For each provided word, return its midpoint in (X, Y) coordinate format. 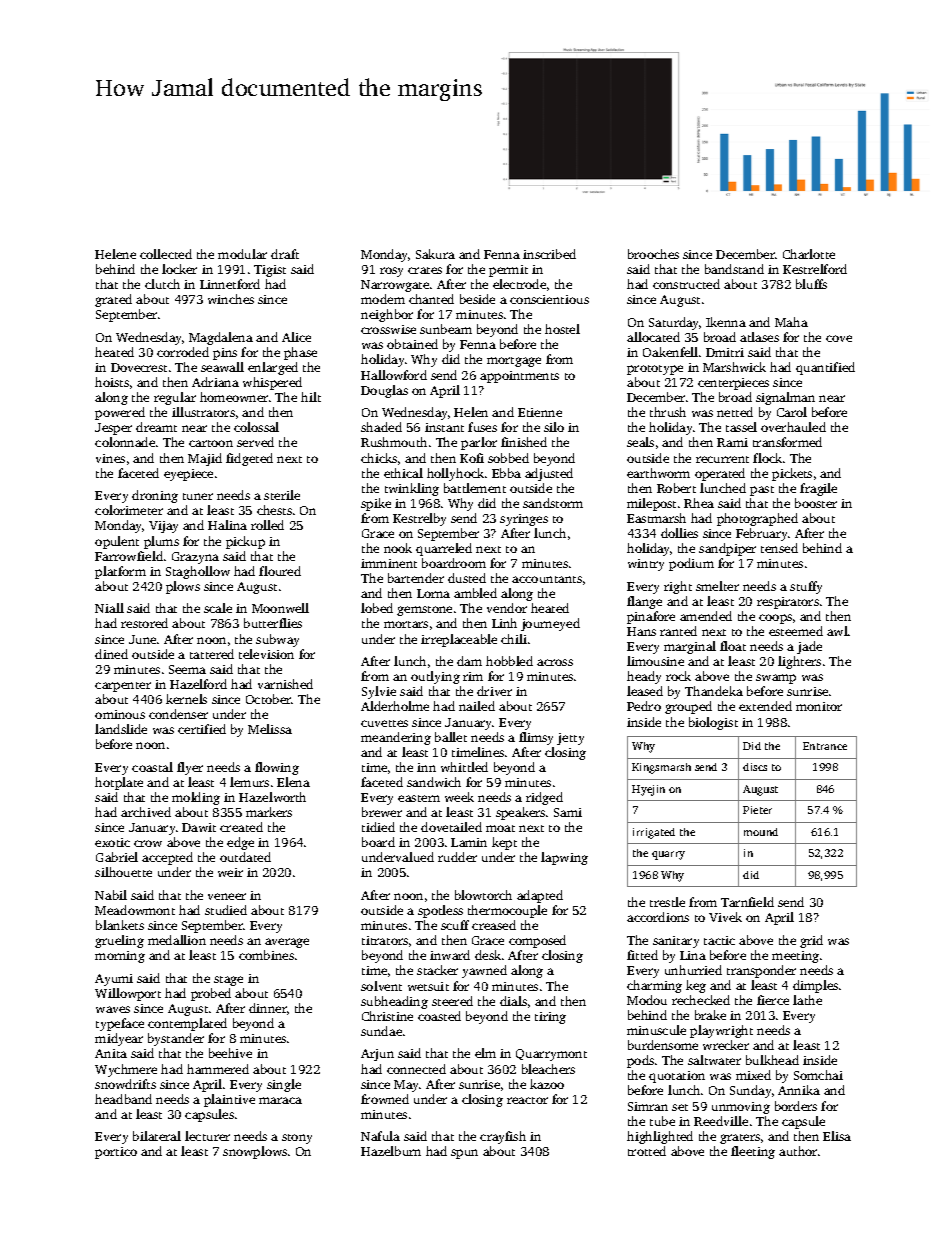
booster (816, 503)
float (733, 646)
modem (383, 299)
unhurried (693, 970)
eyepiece (188, 475)
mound (761, 832)
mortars (406, 624)
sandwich (434, 782)
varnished (285, 684)
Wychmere (126, 1070)
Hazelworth (272, 797)
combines (266, 955)
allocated (653, 337)
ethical (403, 473)
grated (113, 300)
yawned (484, 971)
